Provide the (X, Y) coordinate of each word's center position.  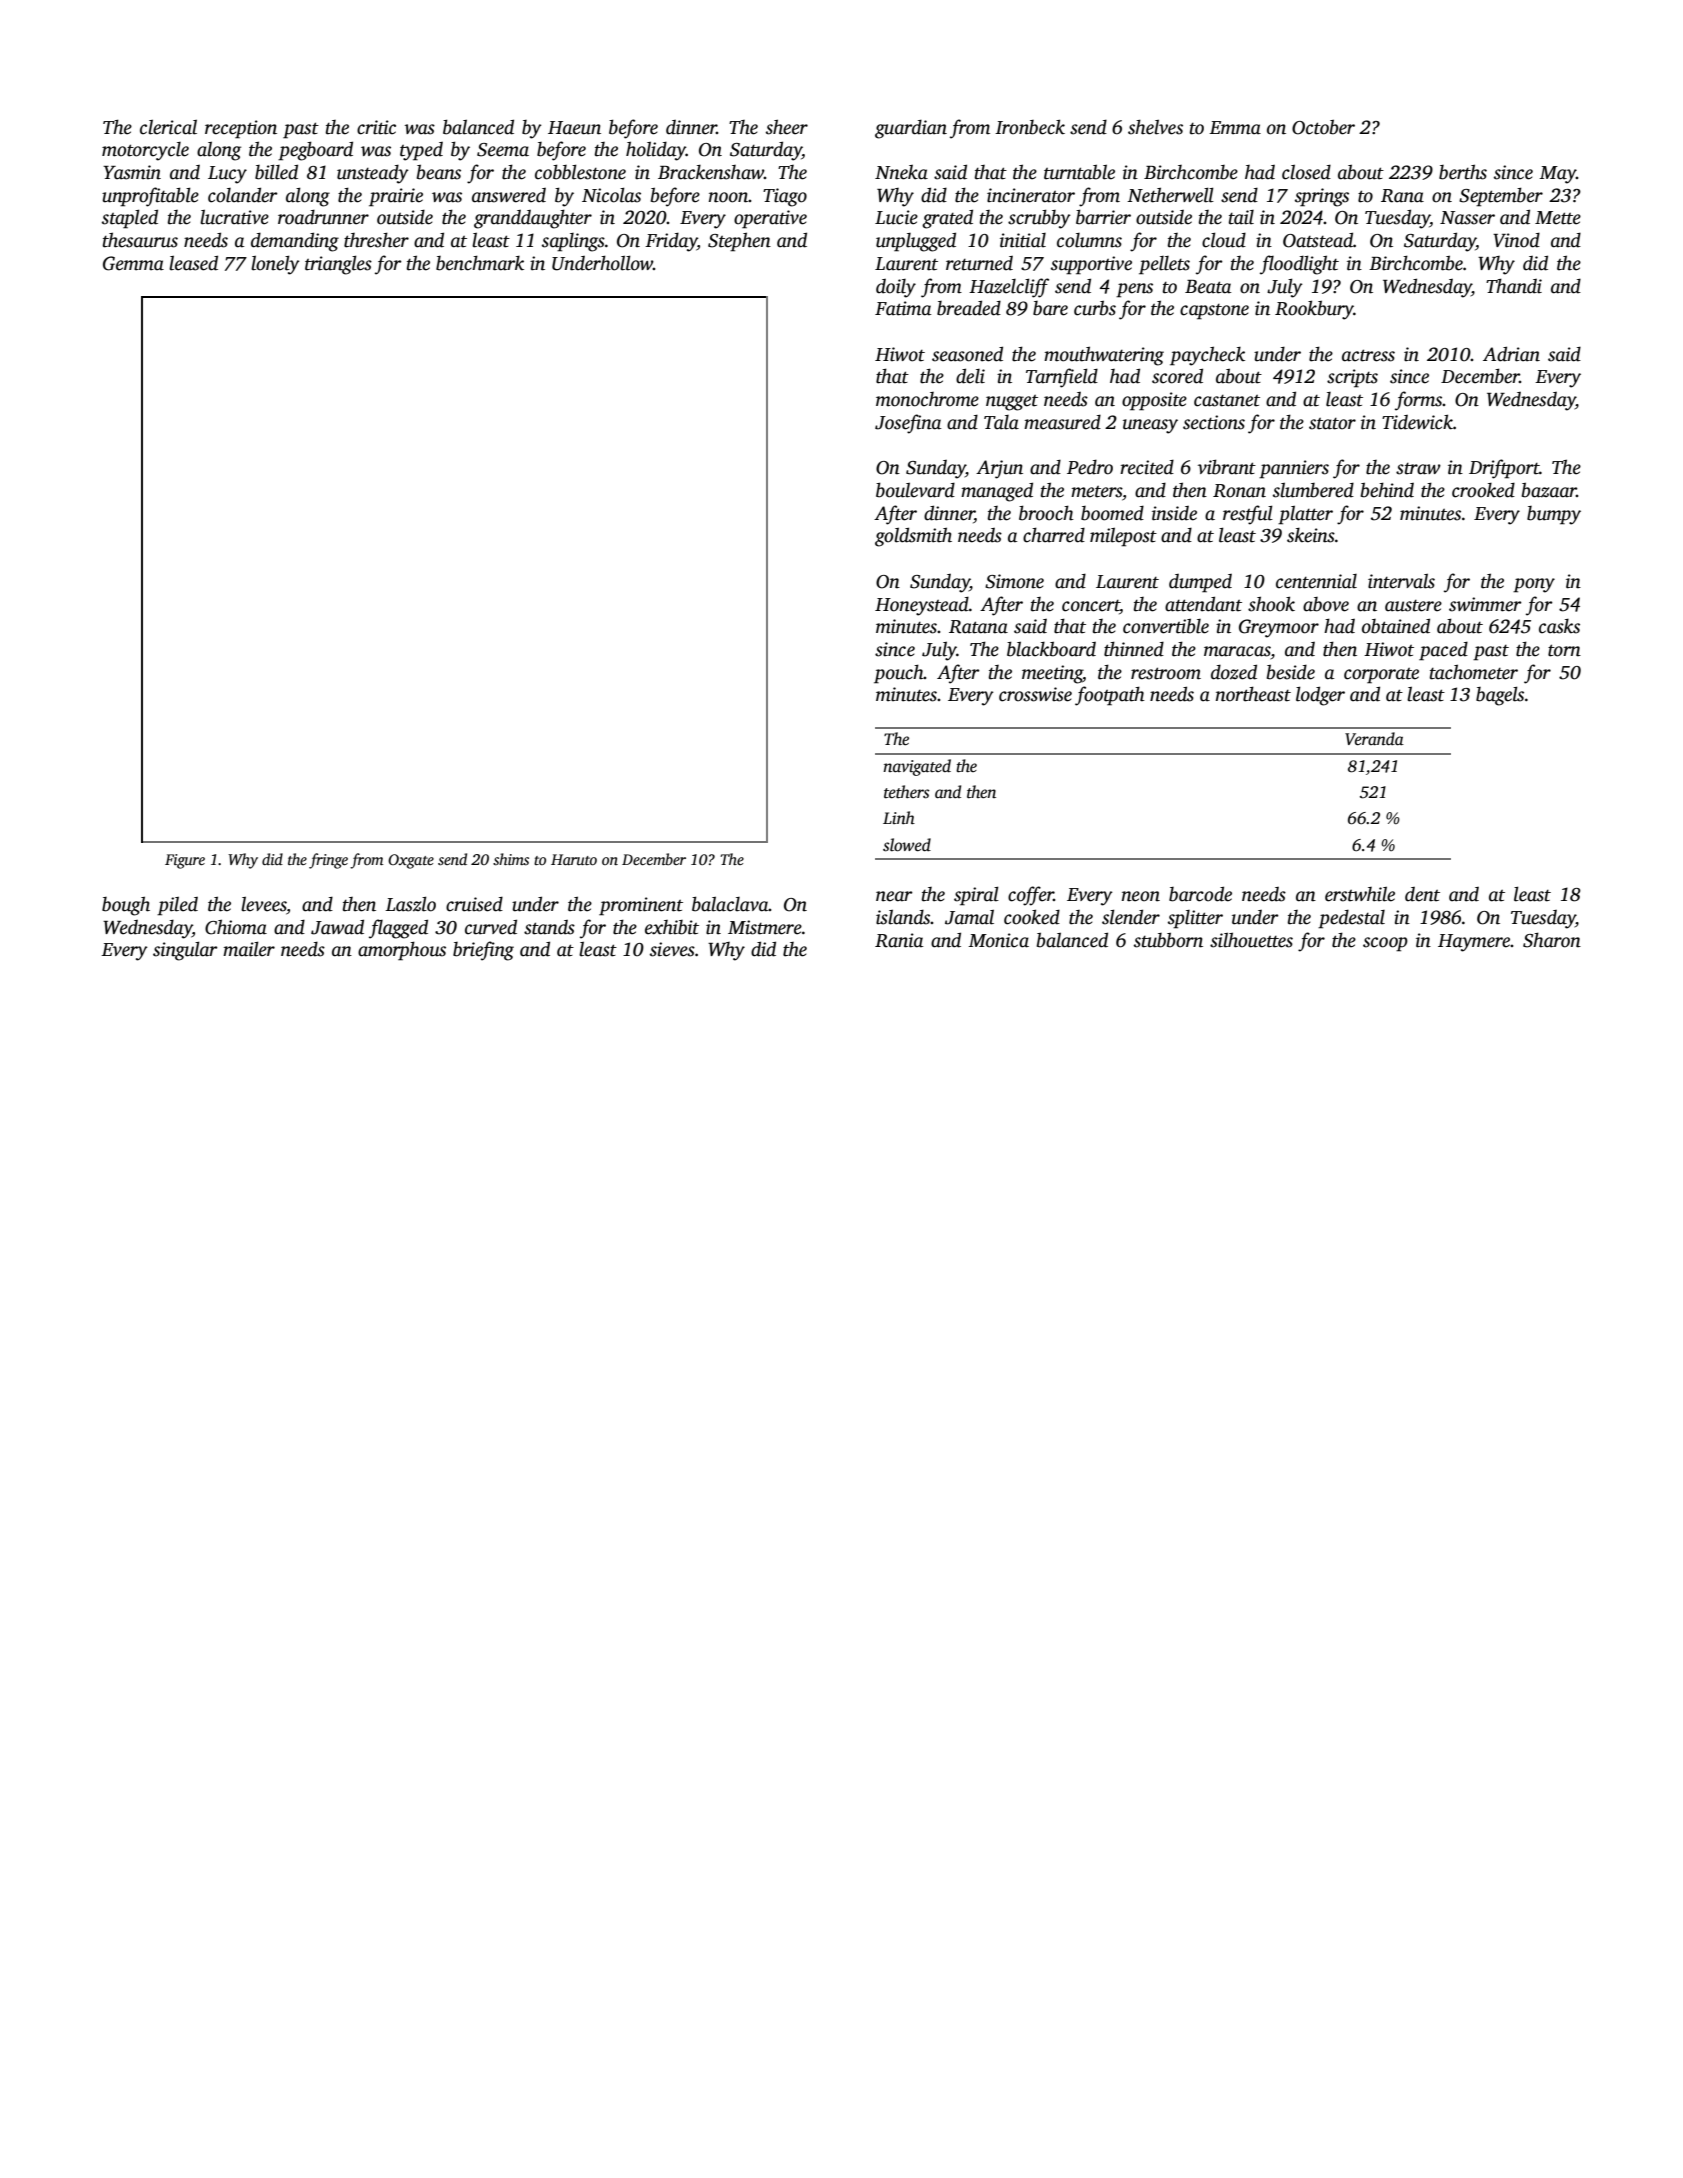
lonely (275, 265)
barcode (1200, 894)
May (1557, 175)
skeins (1311, 535)
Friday (671, 242)
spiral (976, 896)
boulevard (915, 490)
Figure (185, 861)
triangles (338, 265)
